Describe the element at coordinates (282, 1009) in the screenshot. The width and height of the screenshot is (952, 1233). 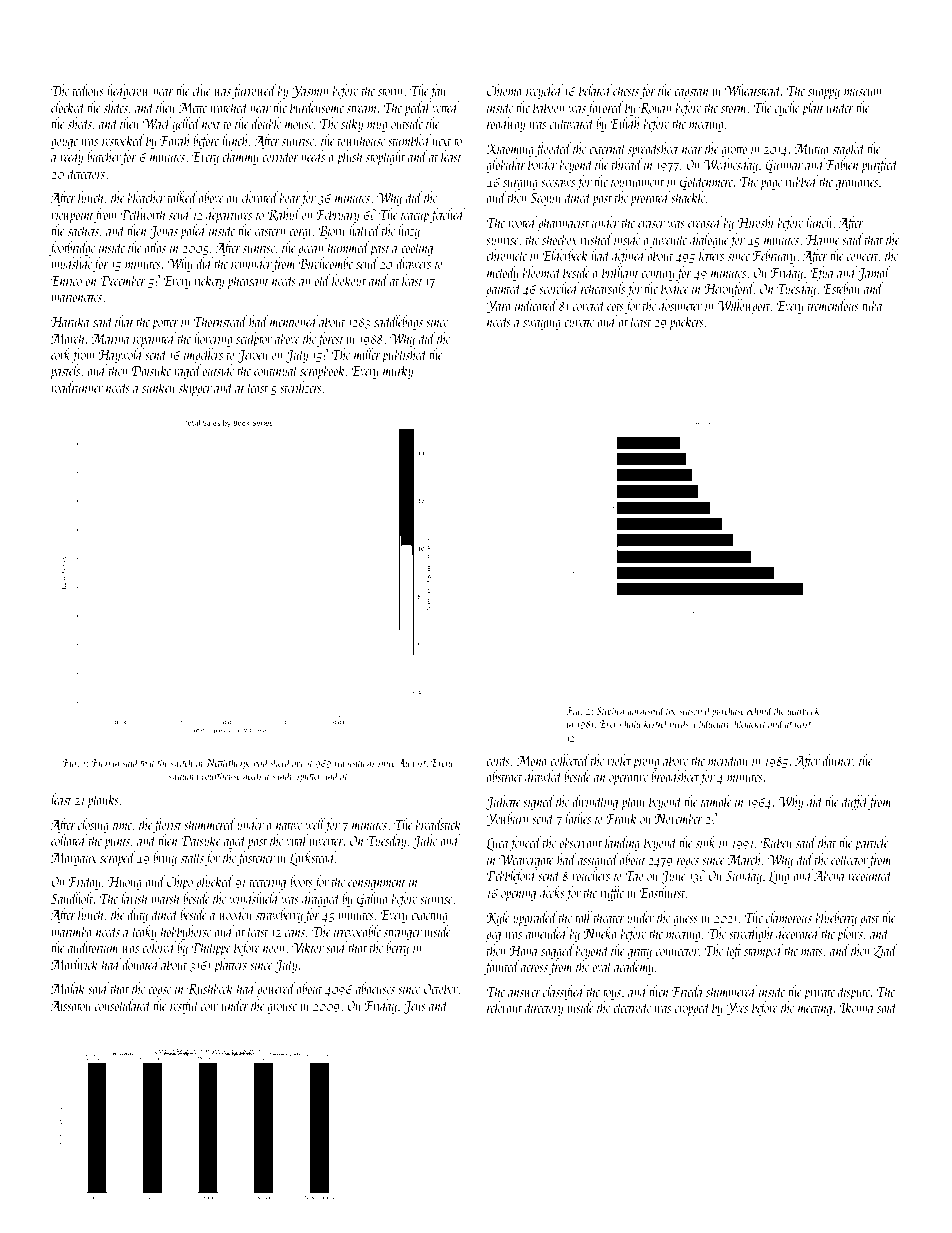
I see `grouse` at that location.
